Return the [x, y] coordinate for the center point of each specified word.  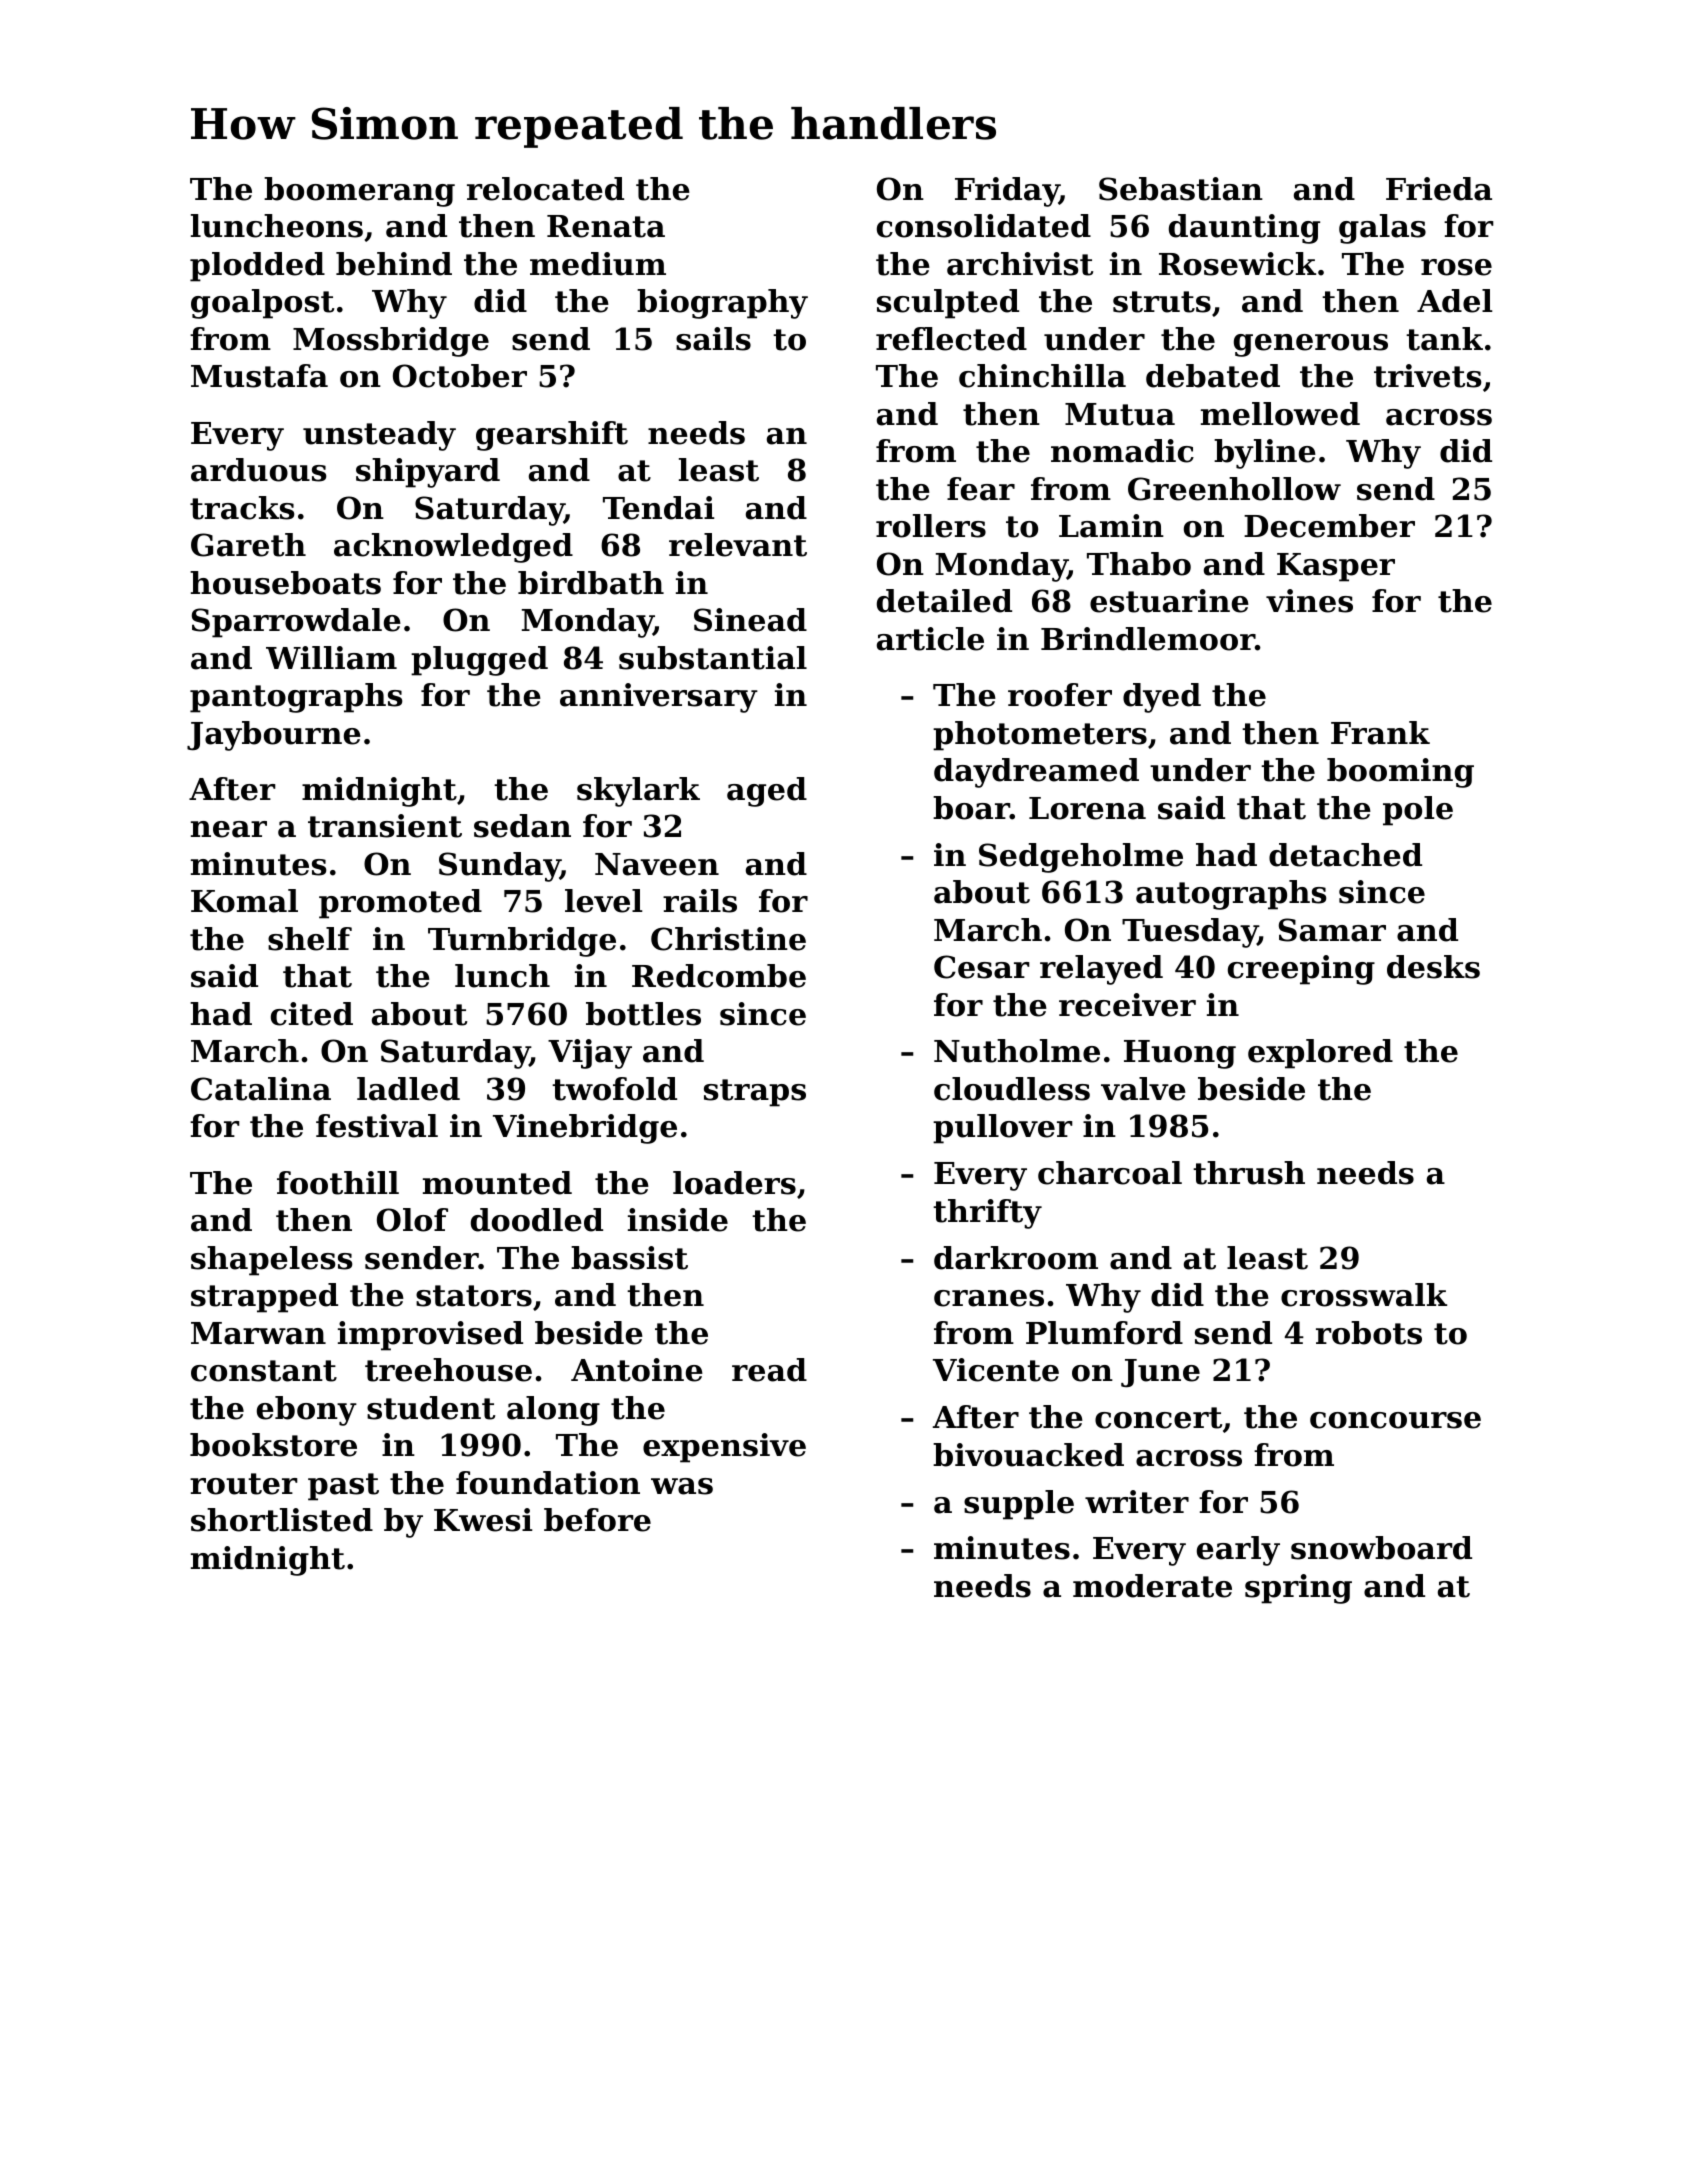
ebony [307, 1411]
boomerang [359, 192]
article [930, 639]
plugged [479, 661]
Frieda [1439, 189]
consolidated [984, 226]
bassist [629, 1258]
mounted [497, 1183]
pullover [1003, 1129]
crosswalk [1364, 1295]
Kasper [1336, 567]
